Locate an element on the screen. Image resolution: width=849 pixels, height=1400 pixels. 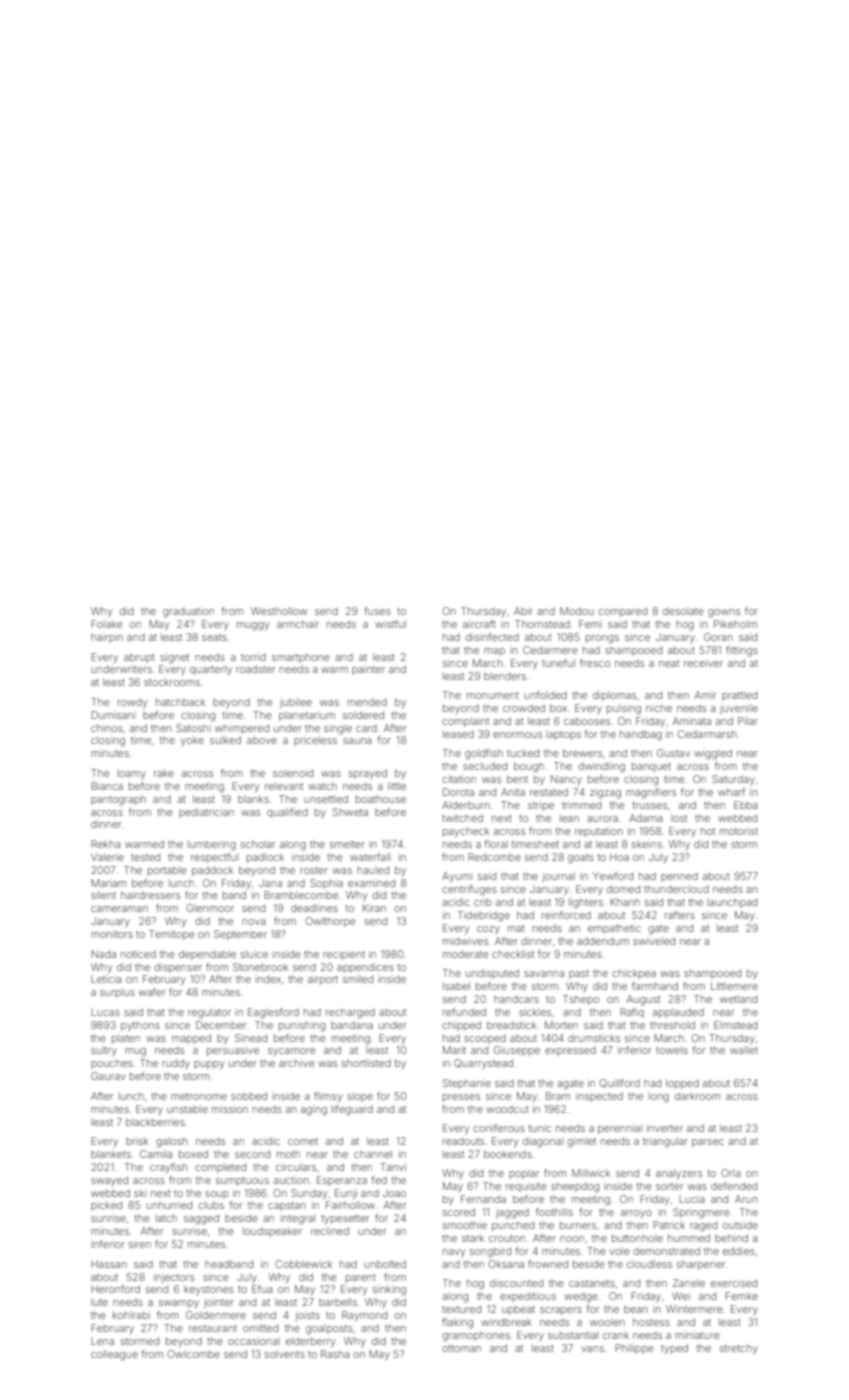
ottoman is located at coordinates (461, 1348).
